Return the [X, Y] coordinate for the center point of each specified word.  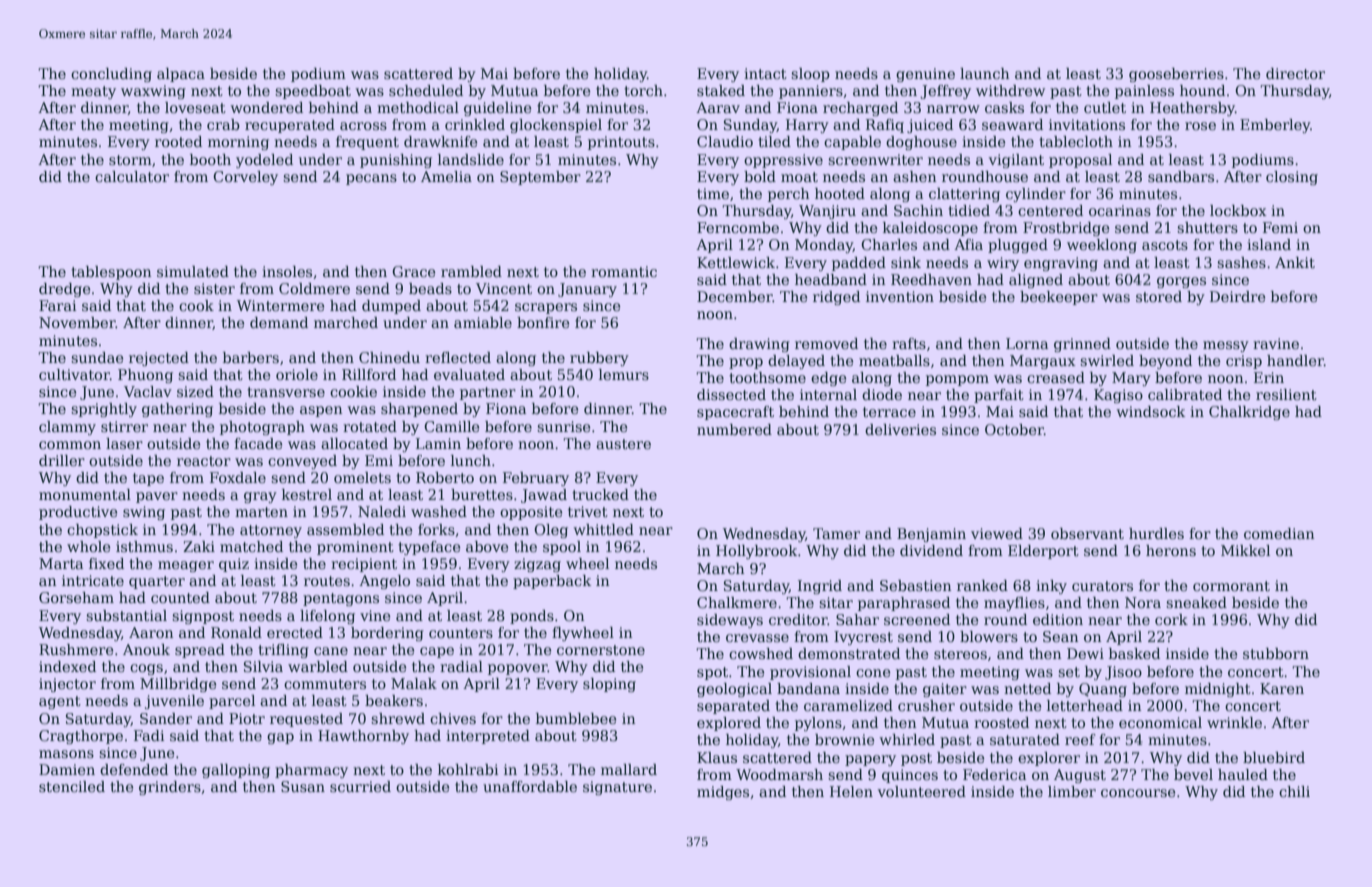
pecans [371, 179]
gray [260, 497]
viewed [997, 533]
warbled [318, 666]
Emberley [1275, 126]
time [713, 193]
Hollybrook [756, 552]
